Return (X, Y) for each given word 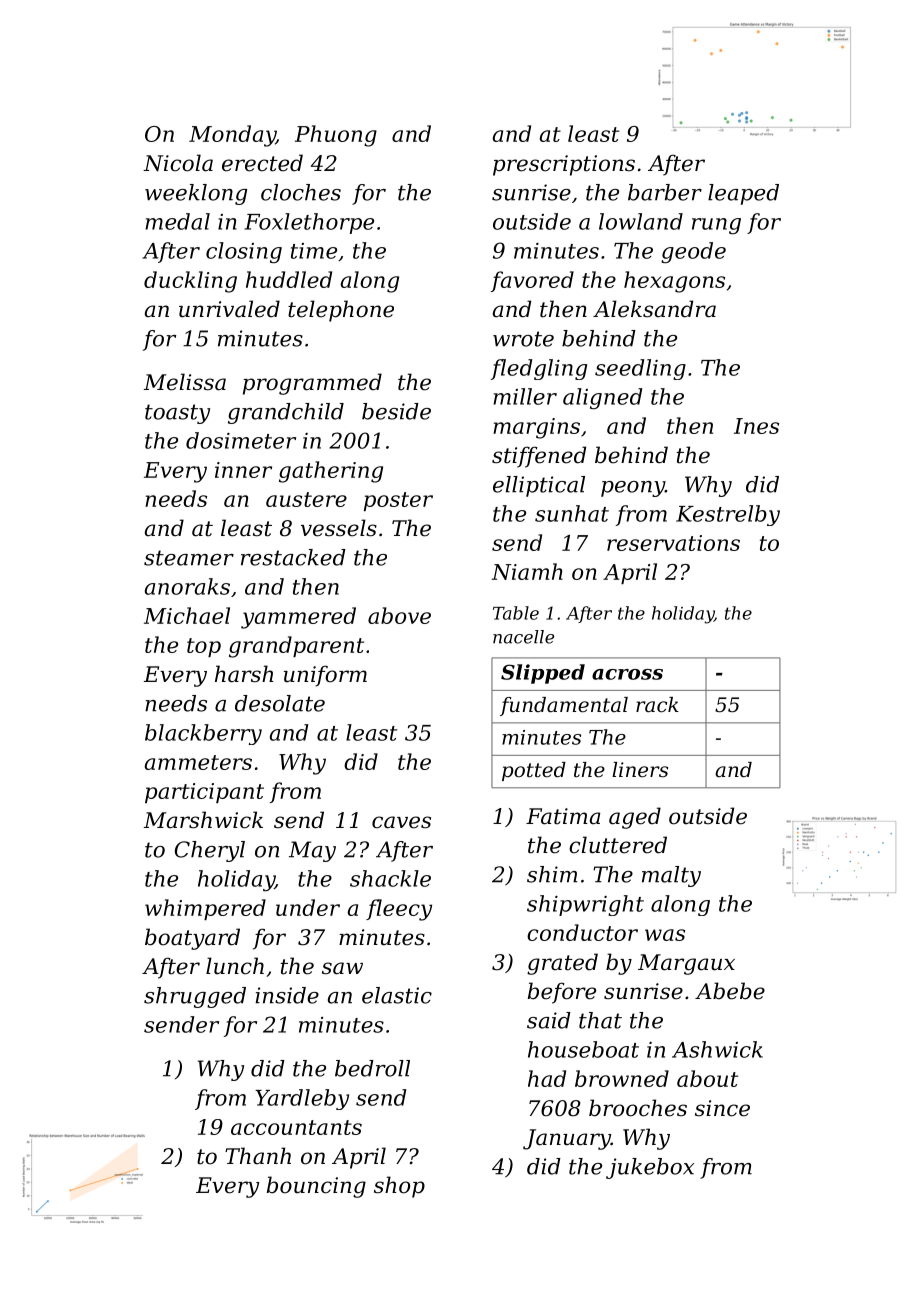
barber (665, 192)
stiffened (539, 457)
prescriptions (564, 165)
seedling (640, 369)
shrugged (195, 997)
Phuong (336, 136)
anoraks (187, 586)
